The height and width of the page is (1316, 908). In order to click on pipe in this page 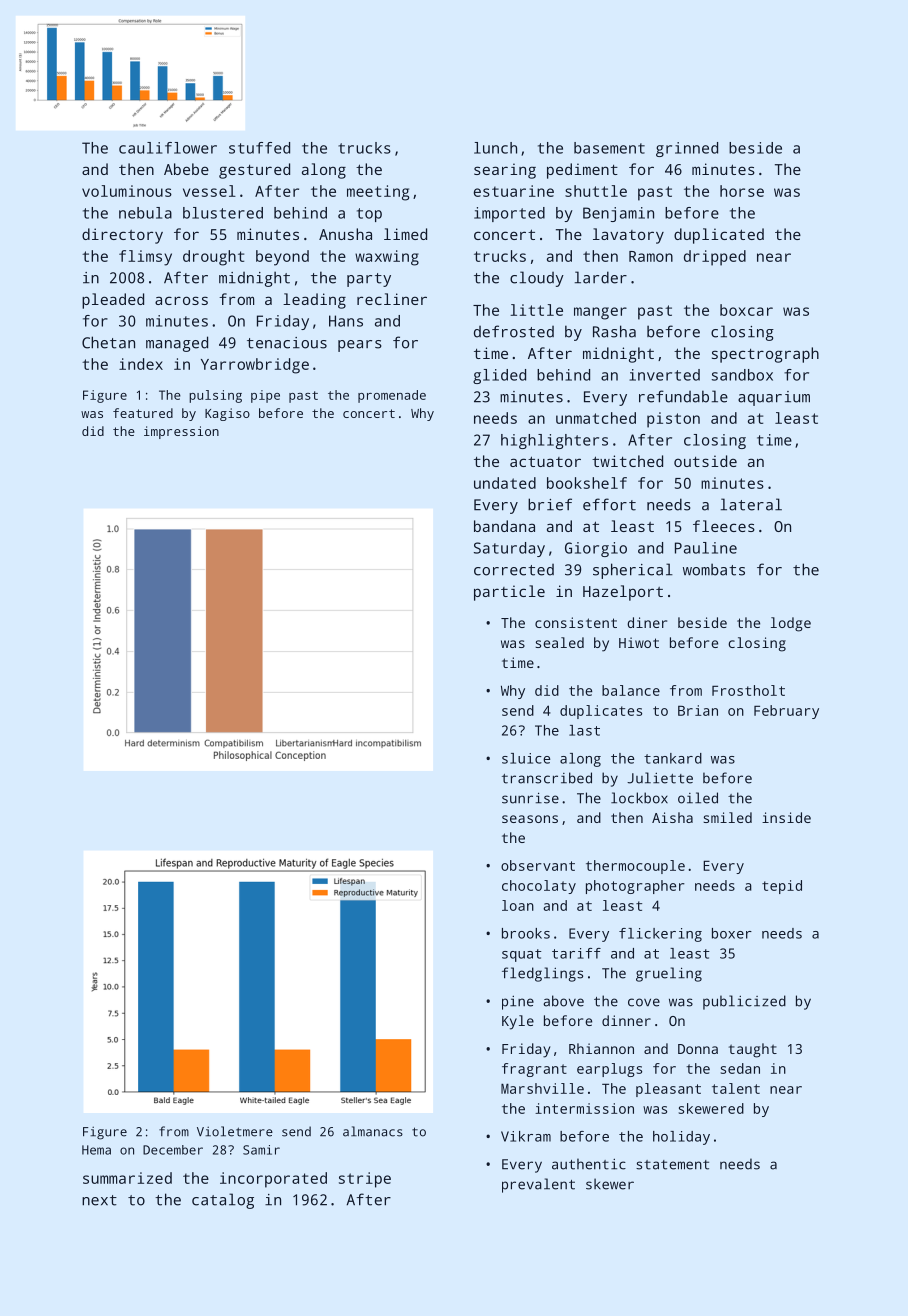, I will do `click(265, 396)`.
